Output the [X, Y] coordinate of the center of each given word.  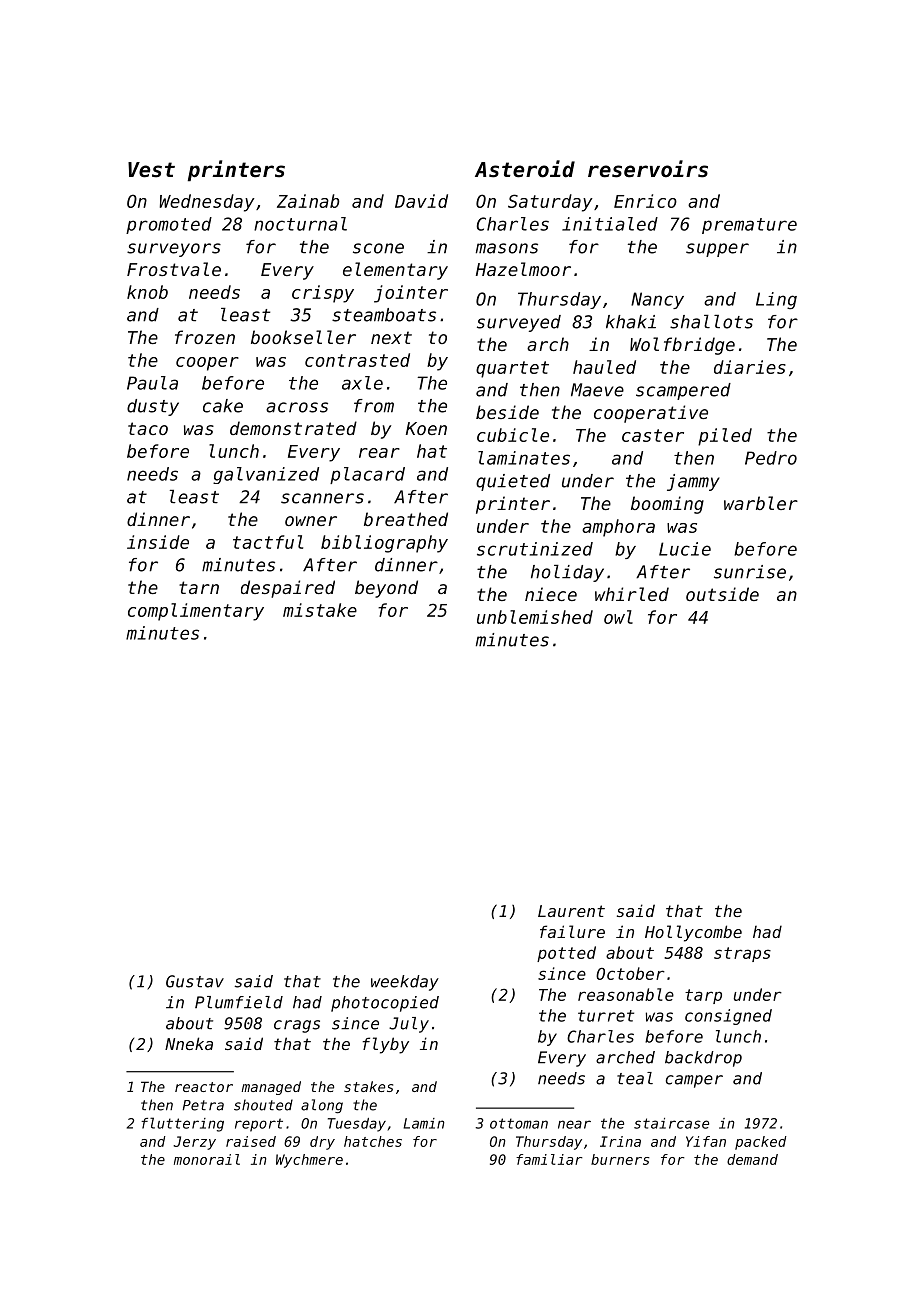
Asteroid [525, 169]
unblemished [535, 617]
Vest [151, 170]
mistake [320, 610]
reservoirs [648, 169]
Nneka [189, 1043]
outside [722, 594]
